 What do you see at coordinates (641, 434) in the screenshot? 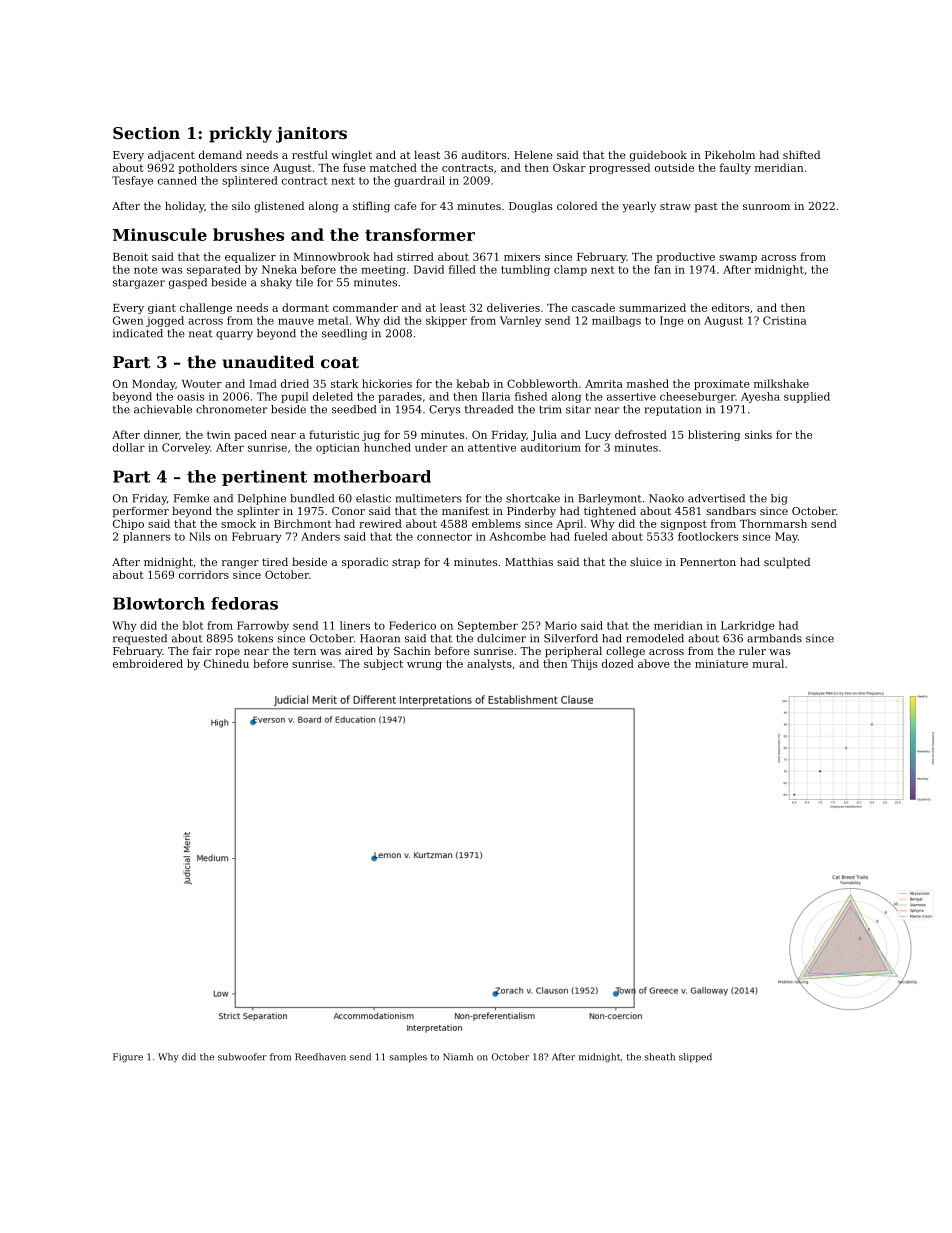
I see `defrosted` at bounding box center [641, 434].
